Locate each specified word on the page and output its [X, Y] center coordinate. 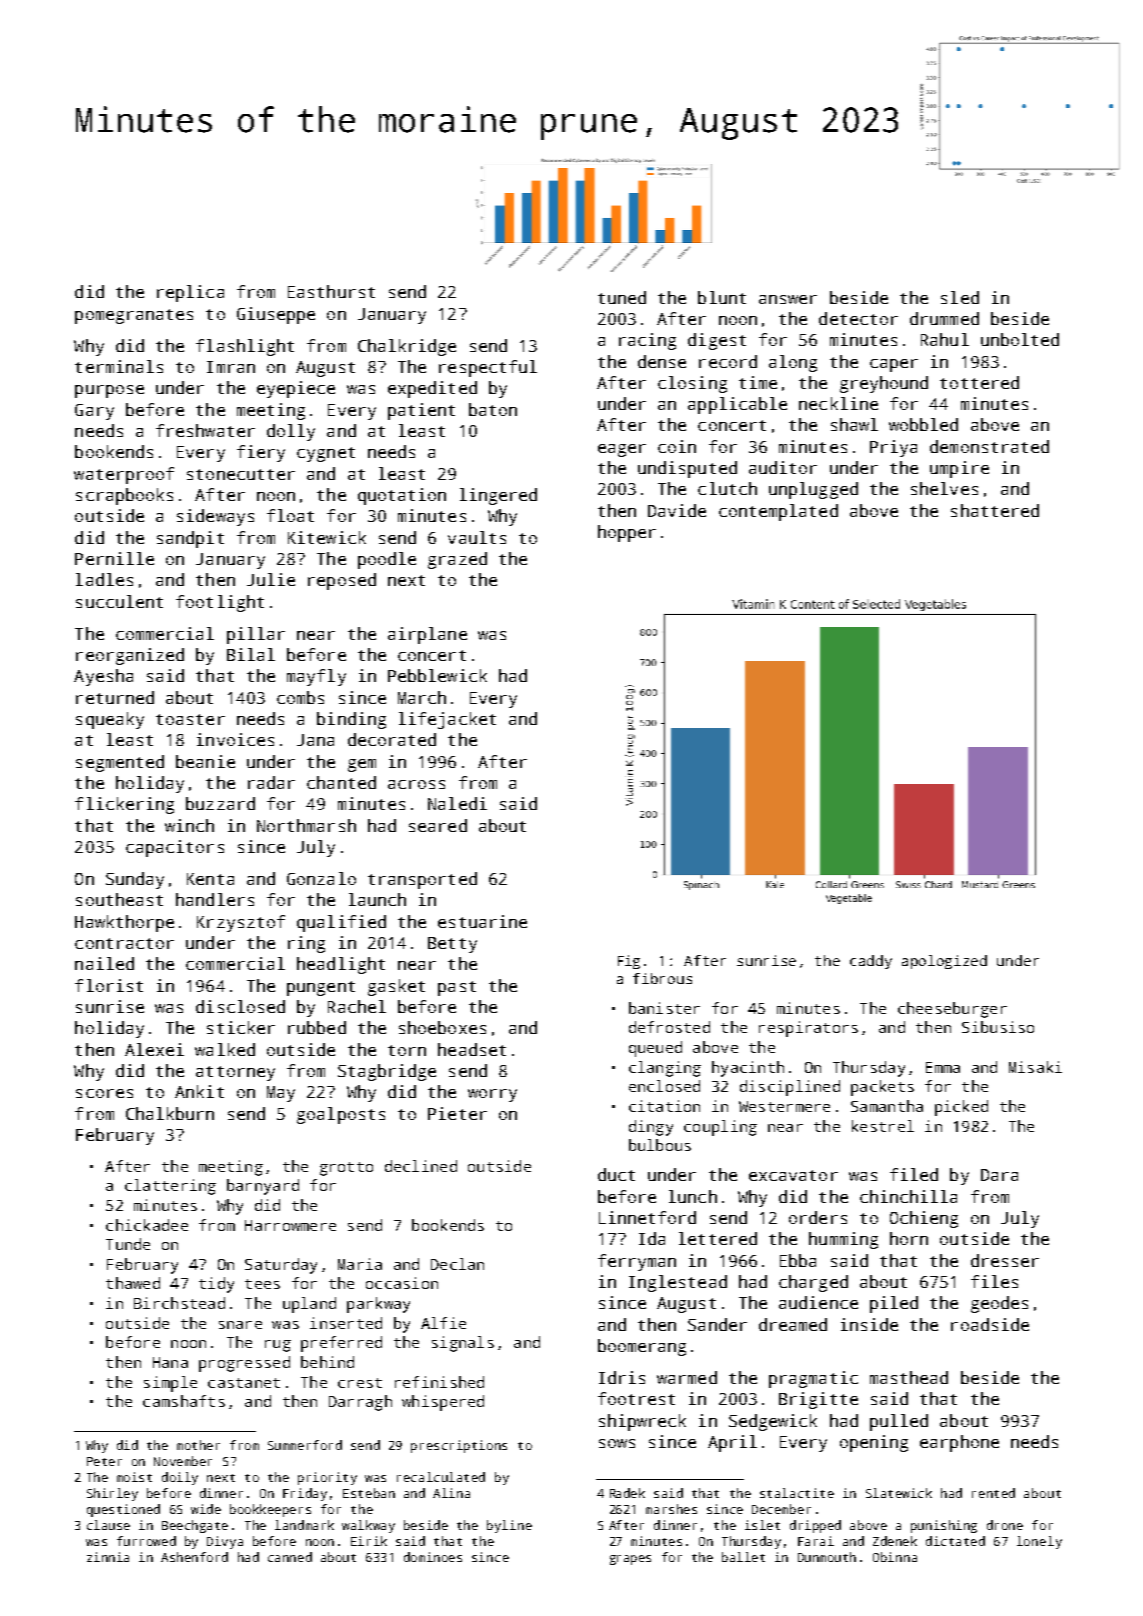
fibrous [662, 978]
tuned [622, 297]
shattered [995, 510]
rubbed [317, 1027]
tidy [216, 1285]
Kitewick [327, 537]
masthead [909, 1377]
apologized [944, 962]
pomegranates [134, 316]
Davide [677, 510]
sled [960, 297]
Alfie [443, 1323]
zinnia [108, 1557]
